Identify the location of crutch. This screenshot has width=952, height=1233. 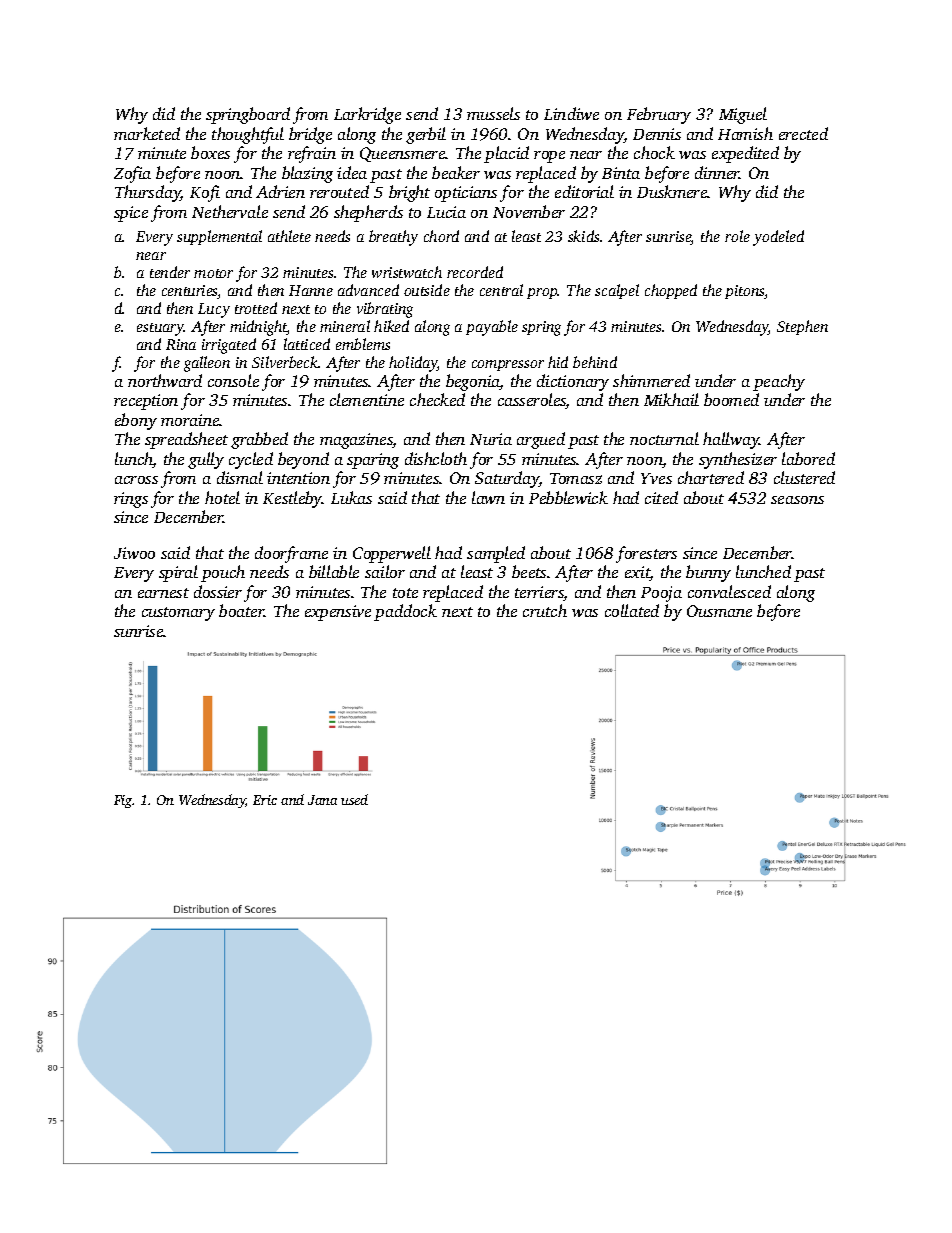
(545, 610).
